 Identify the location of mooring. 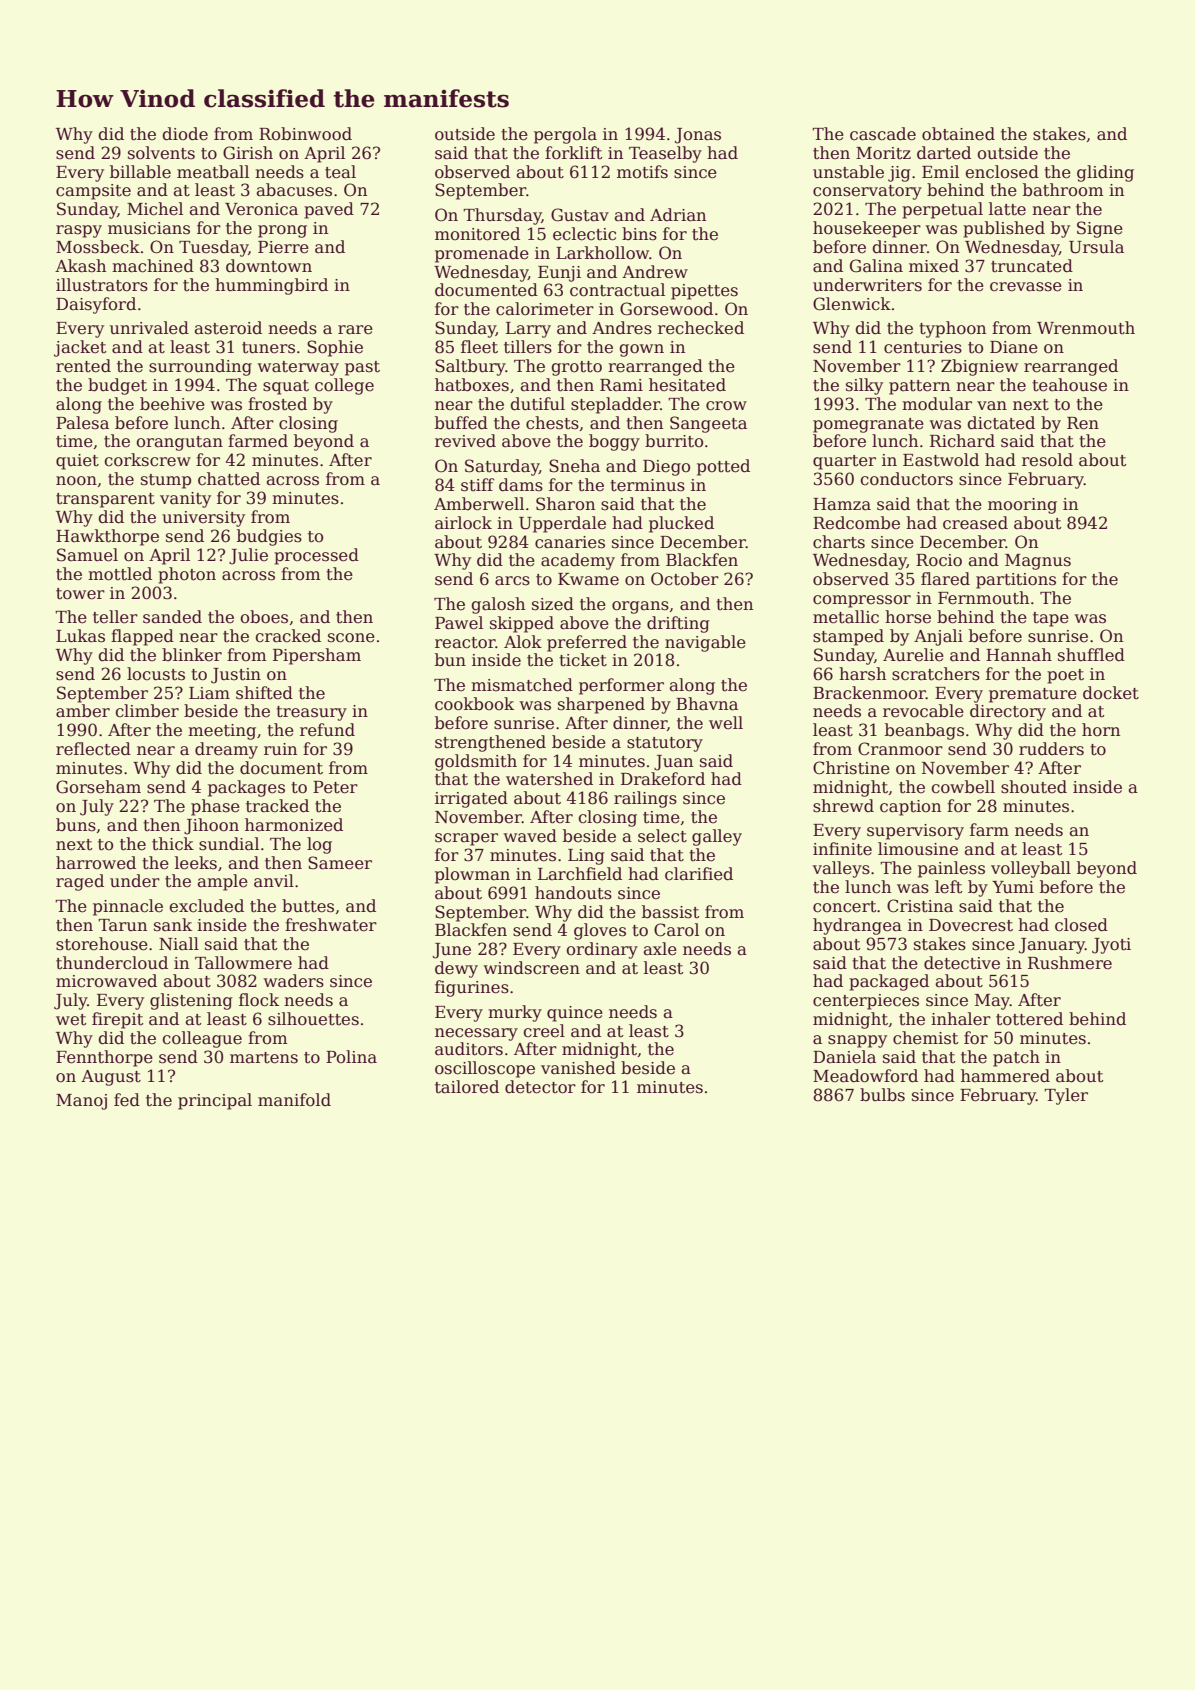
(1022, 506).
